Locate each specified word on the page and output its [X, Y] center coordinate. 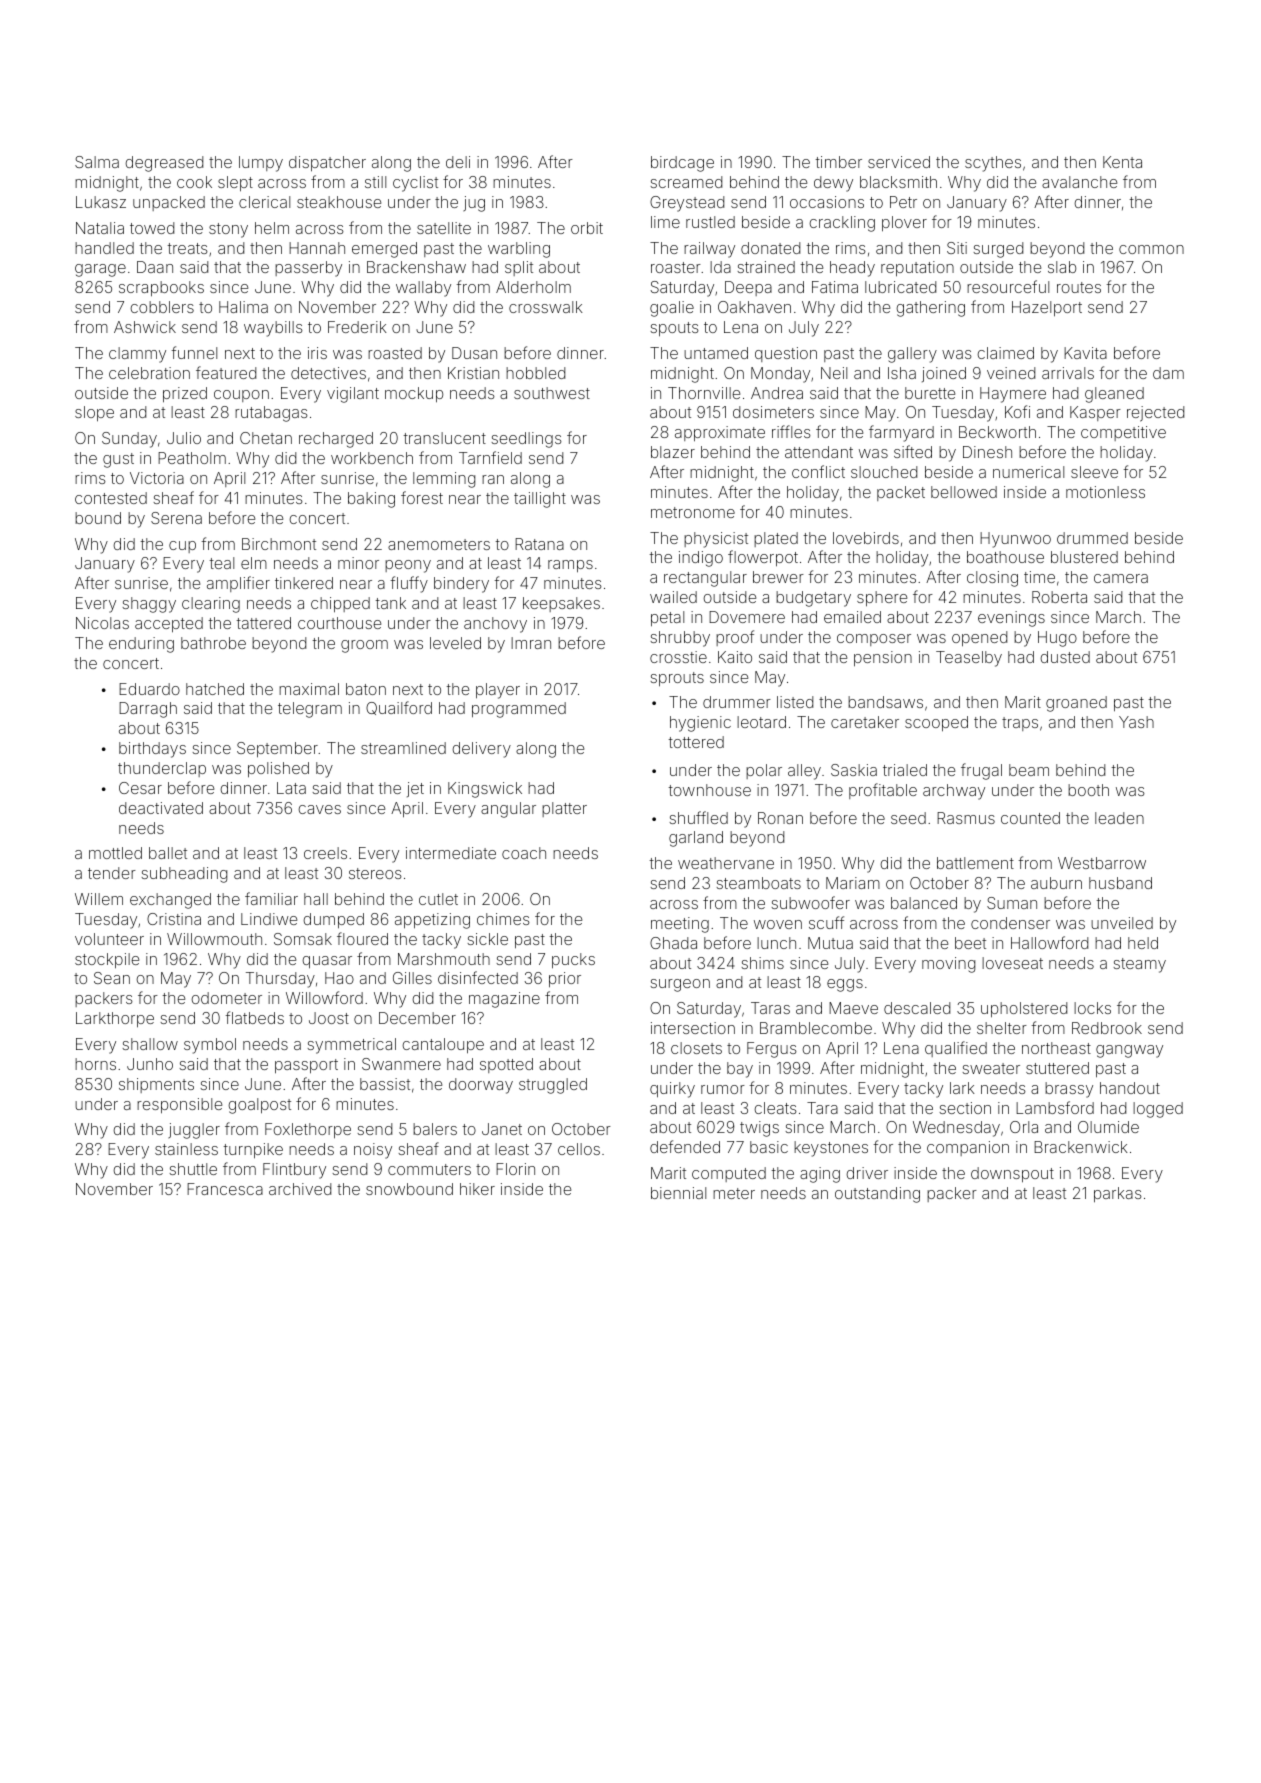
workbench [372, 458]
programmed [519, 710]
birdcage [682, 164]
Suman [1012, 903]
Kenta [1122, 162]
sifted [913, 451]
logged [1158, 1110]
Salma [97, 162]
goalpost [259, 1106]
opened [979, 639]
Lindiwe [269, 919]
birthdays [152, 750]
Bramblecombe [816, 1028]
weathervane [726, 863]
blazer [673, 452]
